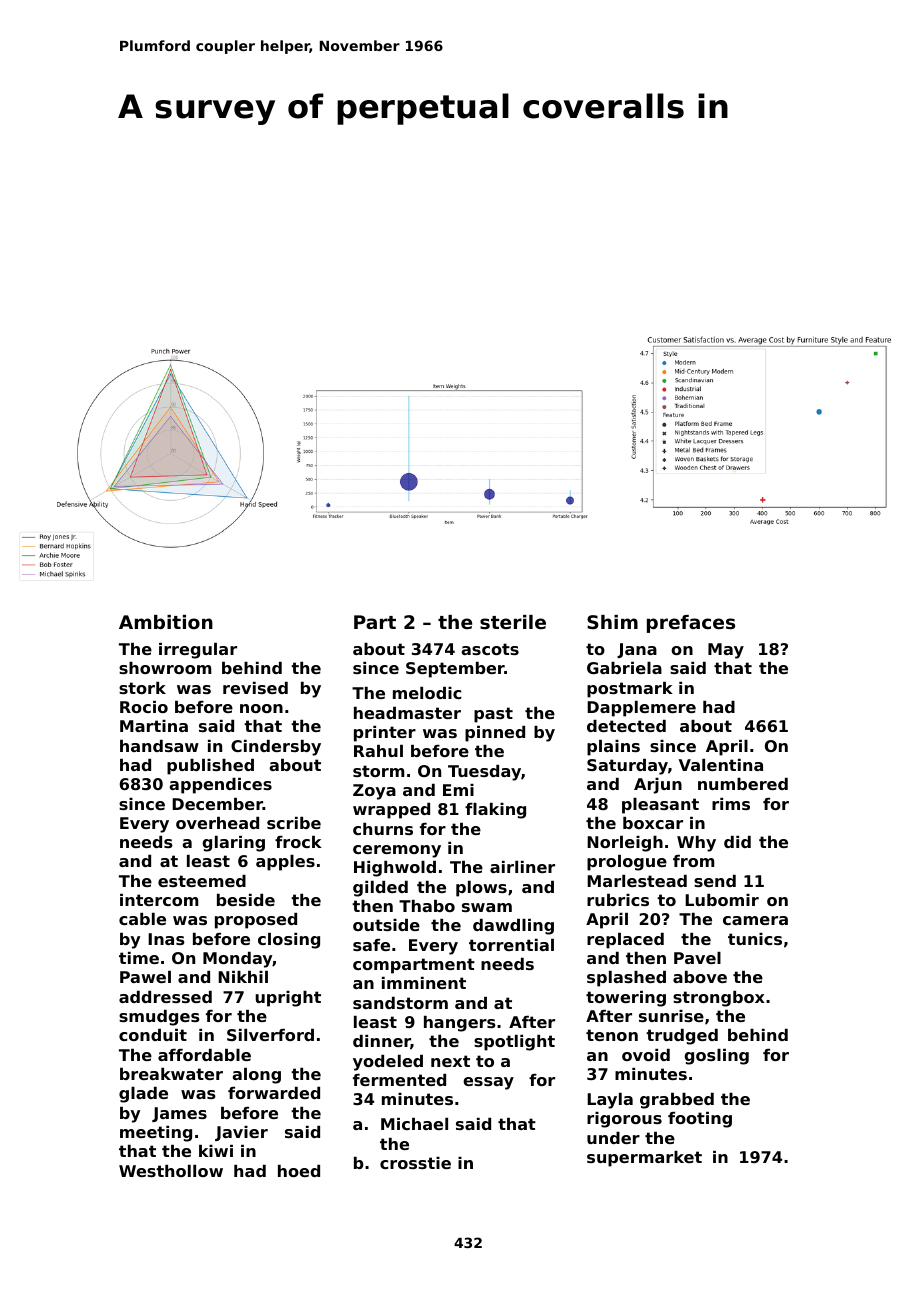 The width and height of the page is (908, 1316). Describe the element at coordinates (243, 977) in the page. I see `Nikhil` at that location.
